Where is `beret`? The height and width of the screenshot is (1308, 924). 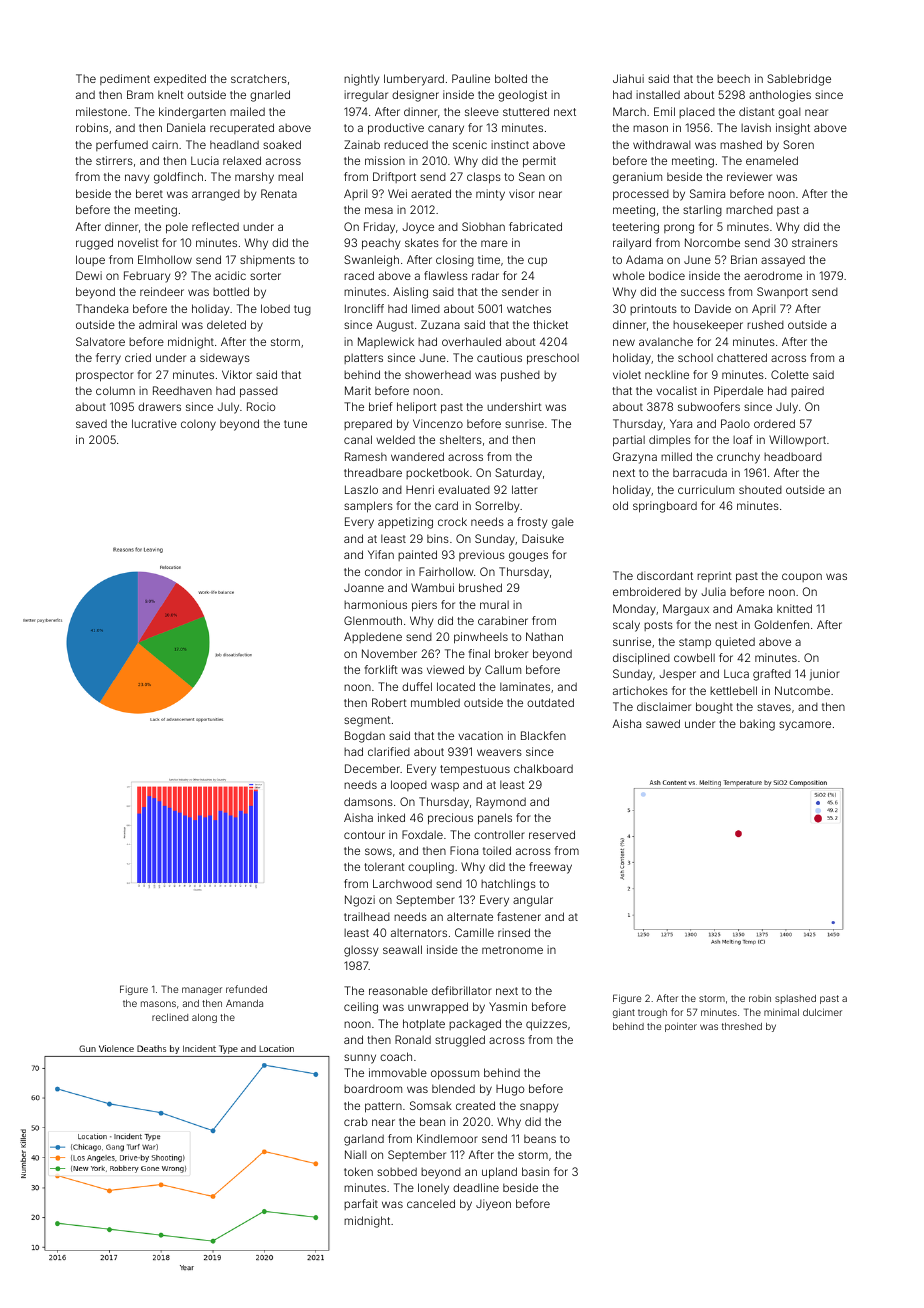
beret is located at coordinates (149, 193).
